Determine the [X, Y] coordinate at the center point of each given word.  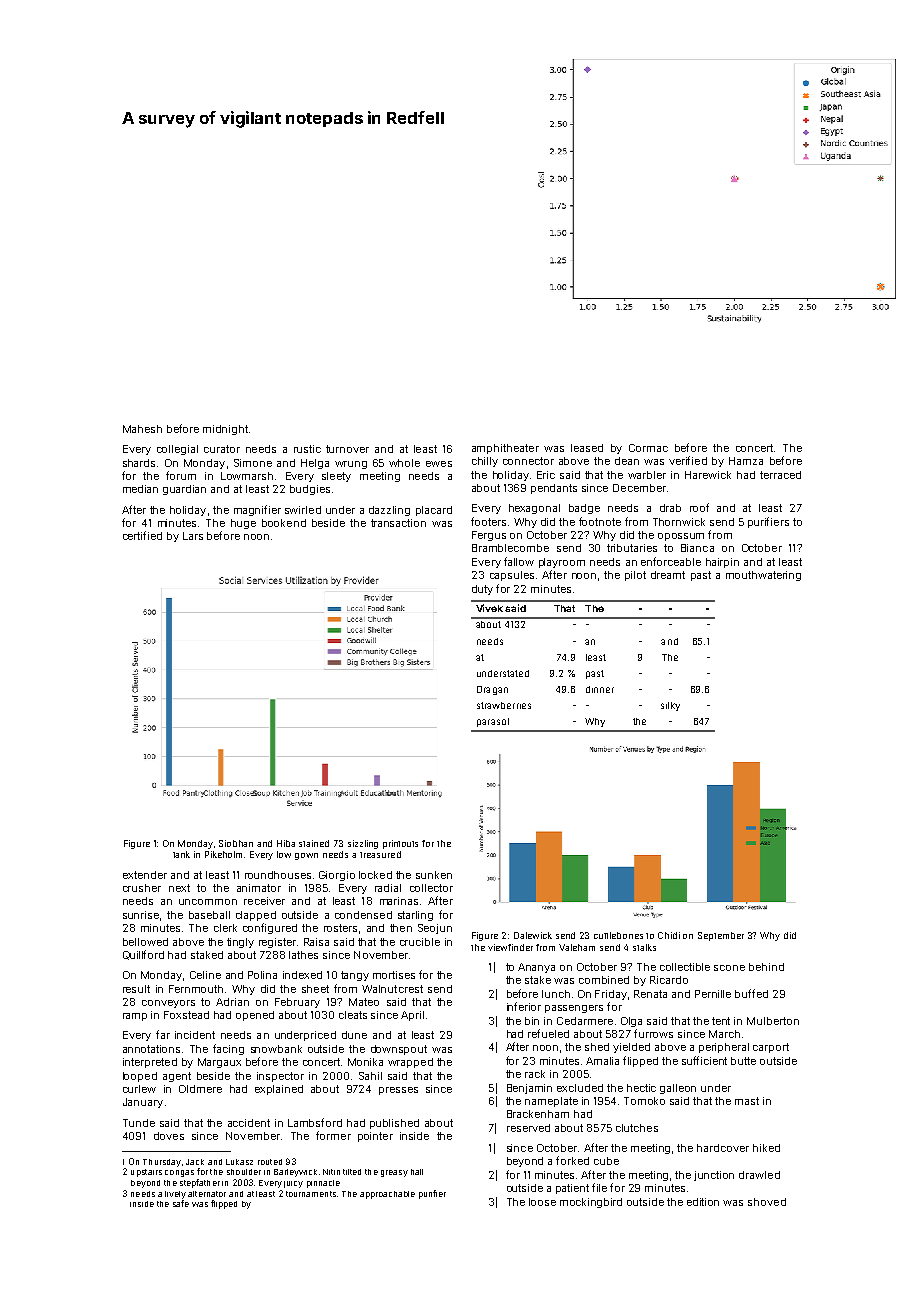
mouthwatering [763, 576]
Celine [205, 975]
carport [771, 1048]
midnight [225, 430]
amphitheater [505, 449]
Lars [193, 536]
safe [181, 1203]
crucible [420, 942]
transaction [398, 523]
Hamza [746, 461]
